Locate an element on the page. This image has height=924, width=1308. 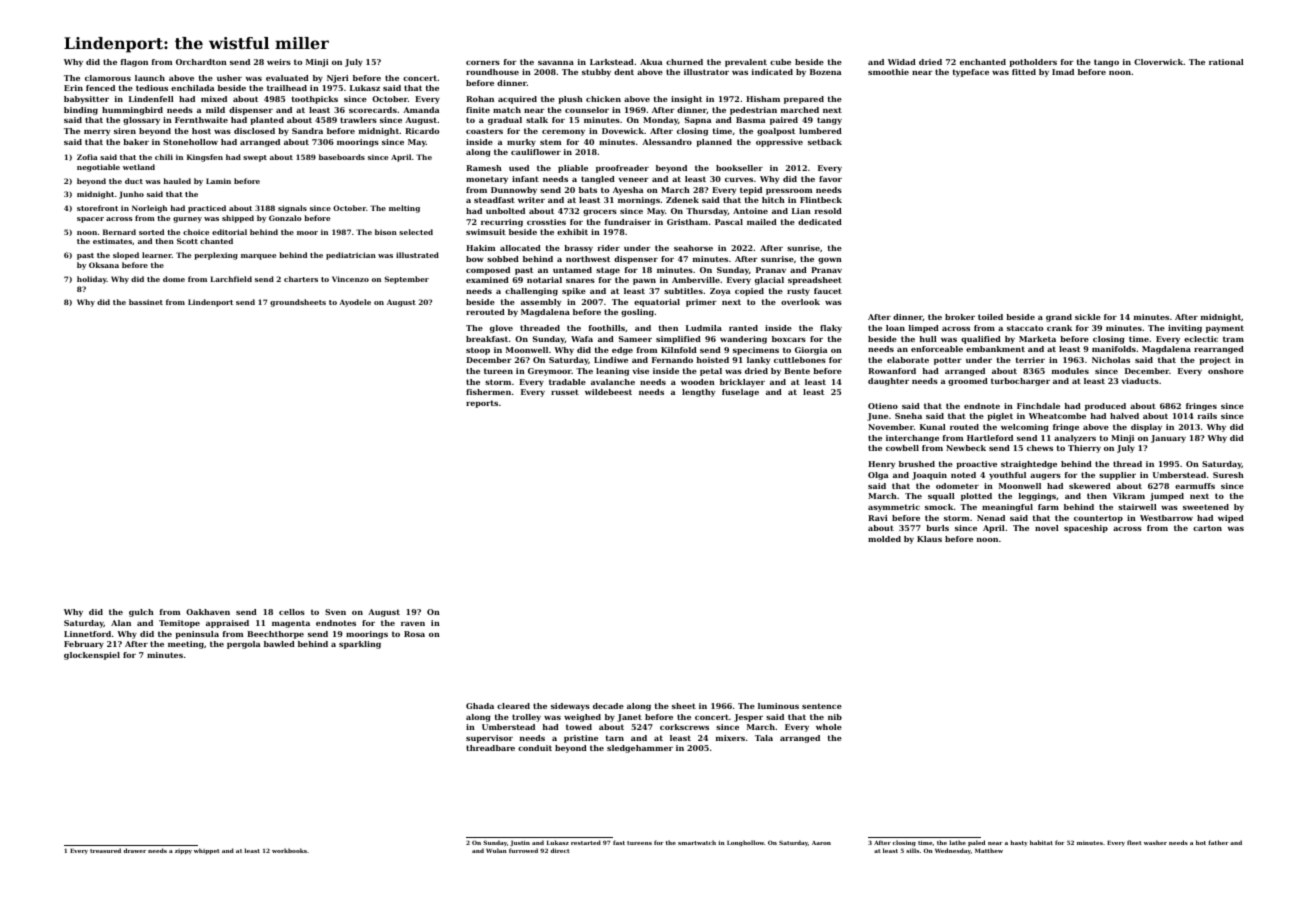
Vincenzo is located at coordinates (350, 279).
